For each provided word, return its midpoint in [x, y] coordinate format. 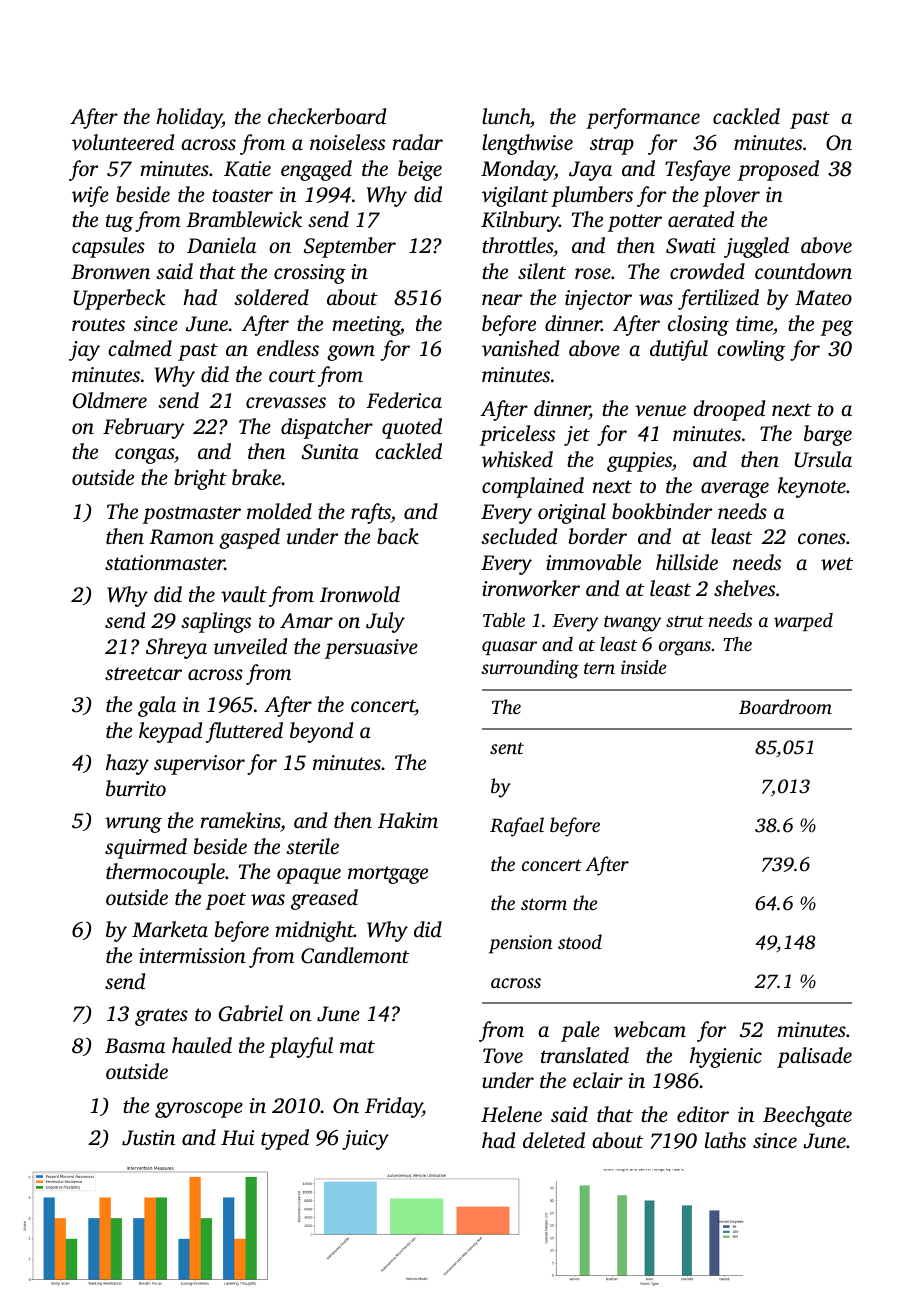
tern [599, 668]
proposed [778, 170]
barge [828, 435]
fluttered [244, 732]
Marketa [170, 929]
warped [803, 622]
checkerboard [327, 116]
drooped [729, 410]
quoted [412, 428]
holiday [189, 118]
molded [279, 511]
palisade [814, 1057]
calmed [140, 348]
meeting [366, 326]
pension [521, 944]
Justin [148, 1138]
